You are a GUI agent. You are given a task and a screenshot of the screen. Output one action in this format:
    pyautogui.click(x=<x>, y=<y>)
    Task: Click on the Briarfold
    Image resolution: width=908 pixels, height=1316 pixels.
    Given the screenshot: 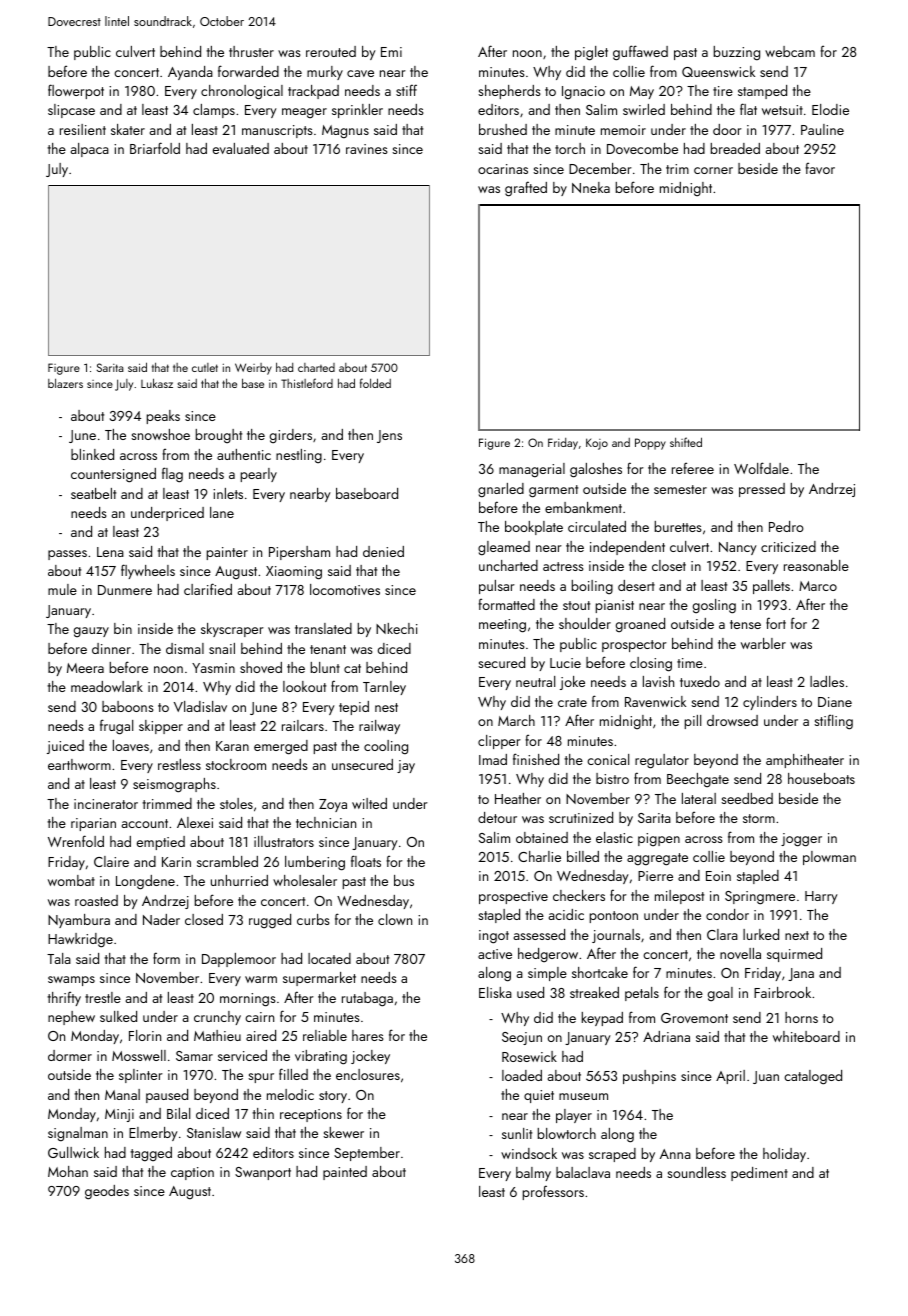 What is the action you would take?
    pyautogui.click(x=155, y=148)
